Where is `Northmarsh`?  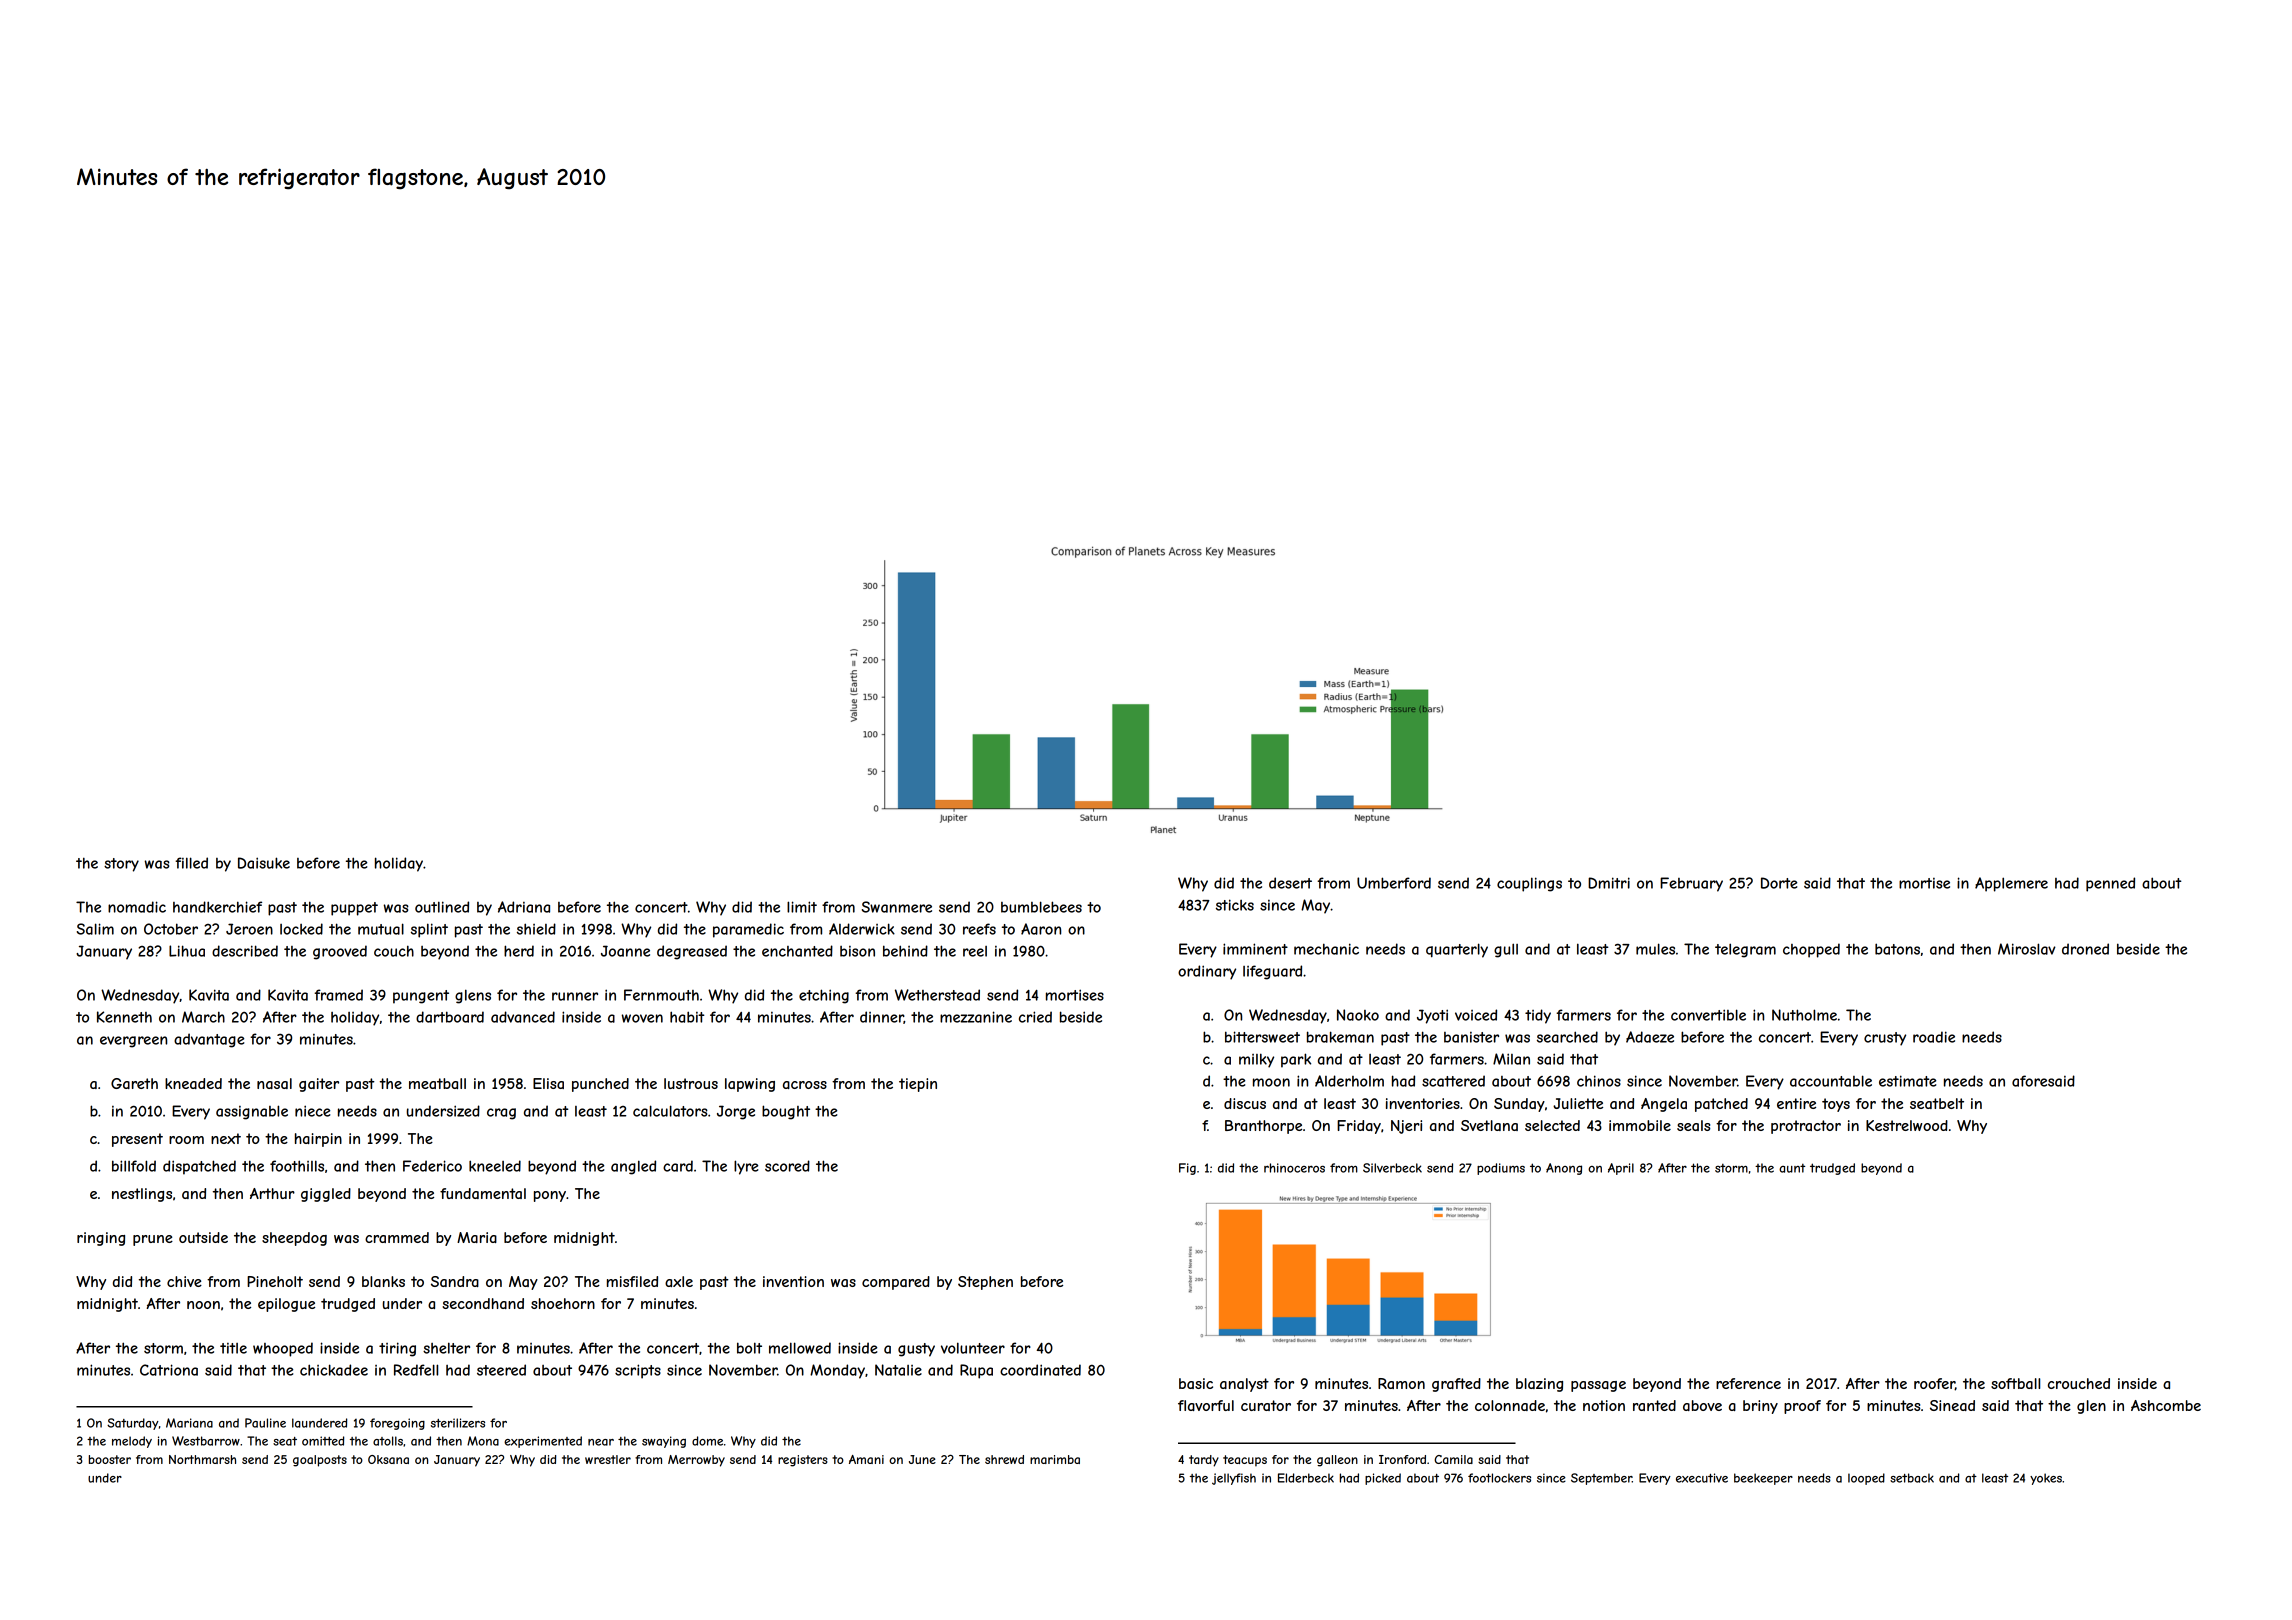
Northmarsh is located at coordinates (202, 1459).
